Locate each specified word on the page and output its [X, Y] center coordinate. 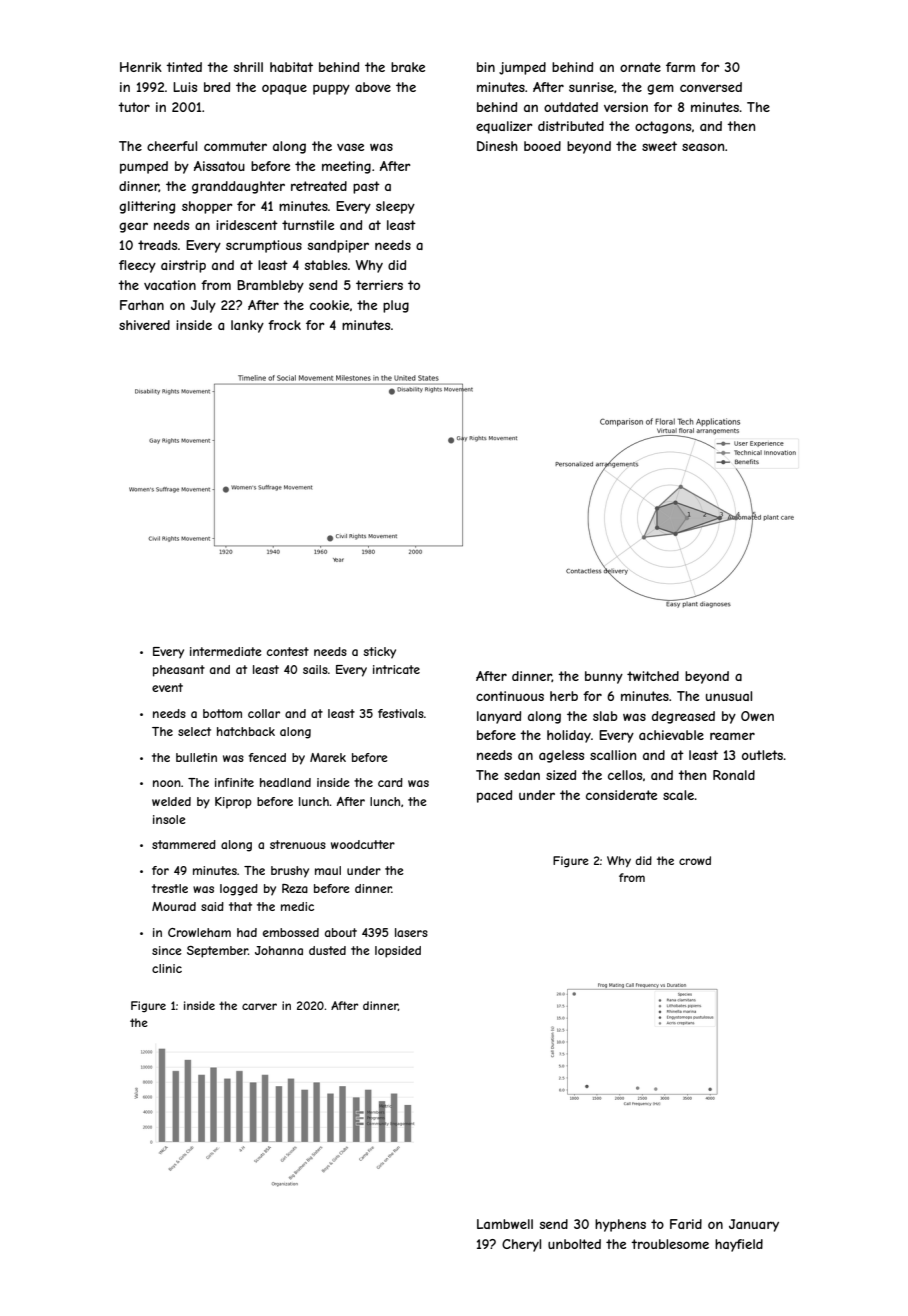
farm [680, 67]
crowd [695, 860]
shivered [144, 325]
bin [486, 67]
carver [259, 1006]
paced [494, 796]
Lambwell [505, 1224]
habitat [291, 67]
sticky [379, 653]
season [703, 147]
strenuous [298, 844]
